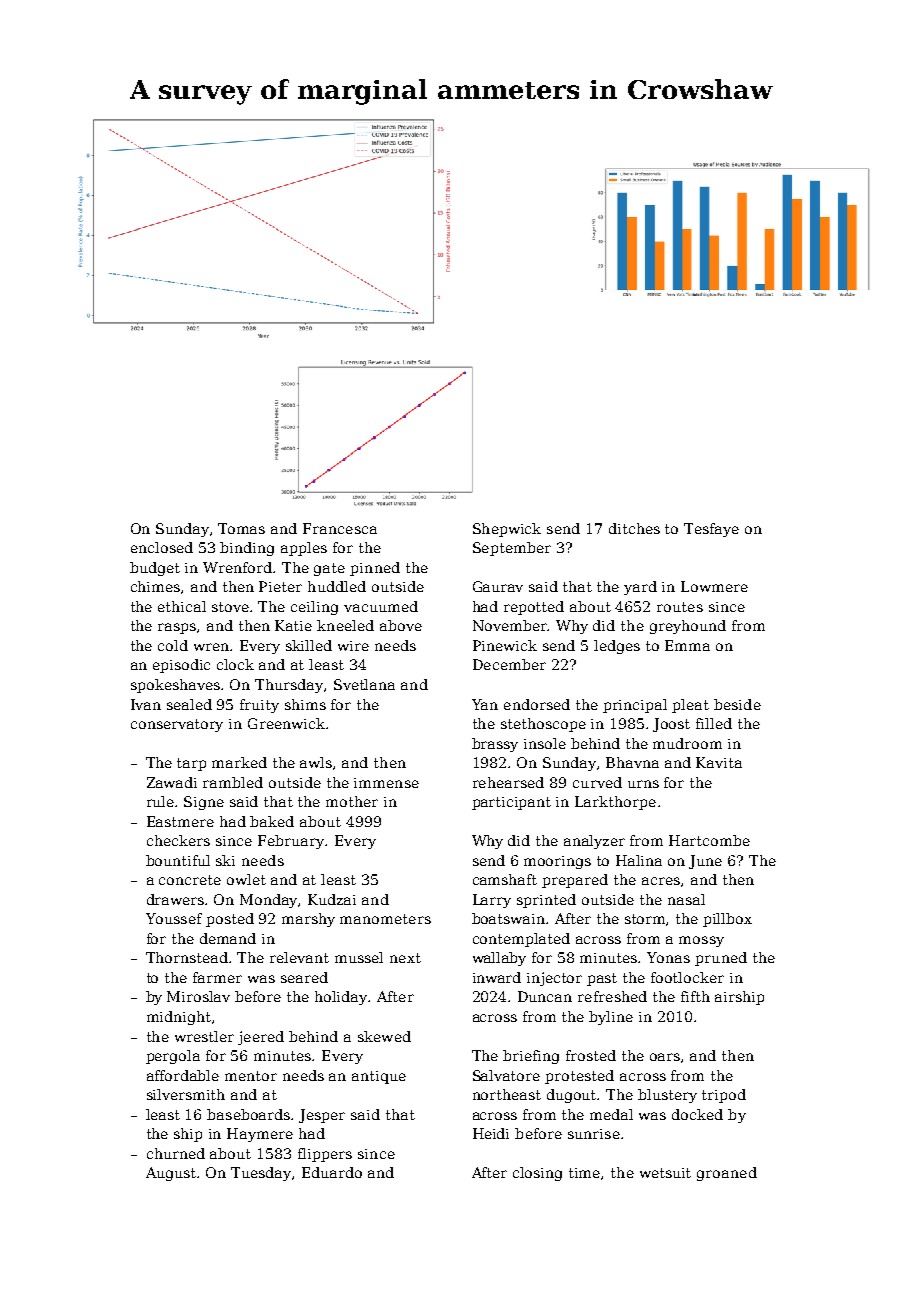  What do you see at coordinates (719, 762) in the screenshot?
I see `Kavita` at bounding box center [719, 762].
